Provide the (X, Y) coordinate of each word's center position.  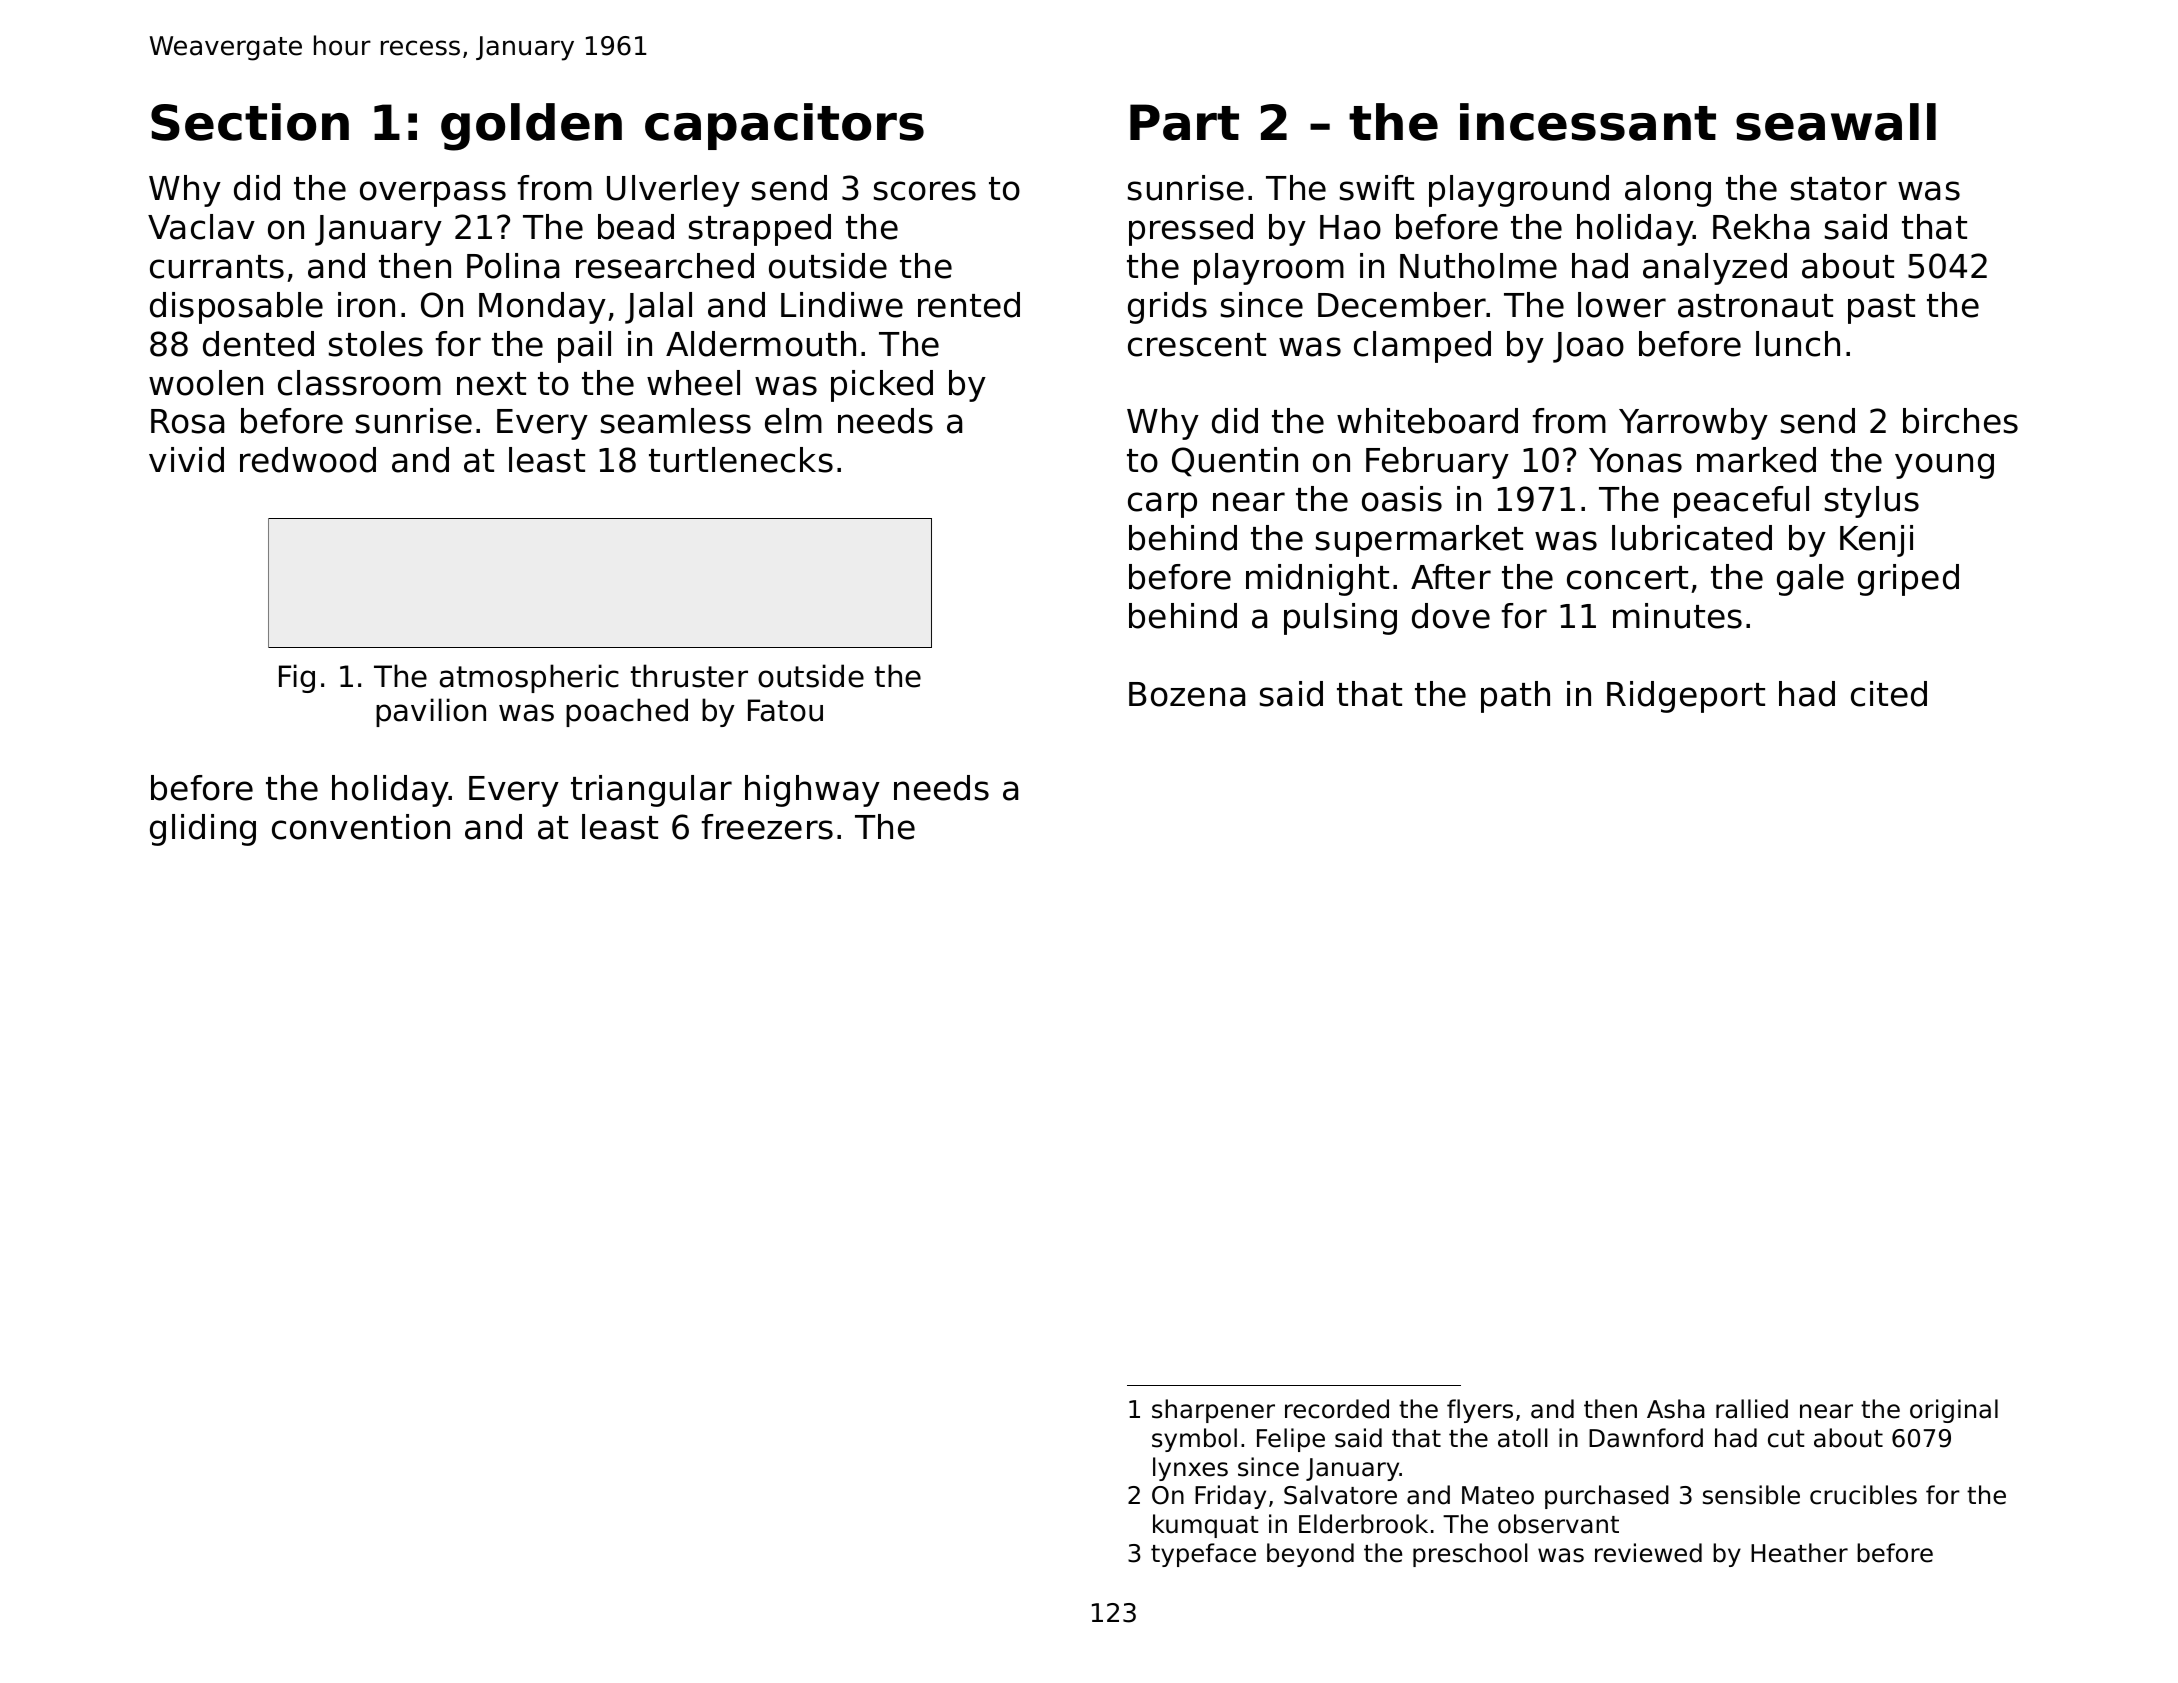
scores (925, 191)
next (491, 384)
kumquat (1206, 1526)
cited (1889, 694)
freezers (767, 827)
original (1954, 1411)
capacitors (784, 126)
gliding (203, 830)
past (1881, 309)
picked (882, 386)
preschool (1470, 1555)
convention (361, 827)
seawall (1836, 122)
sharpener (1213, 1411)
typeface (1203, 1555)
